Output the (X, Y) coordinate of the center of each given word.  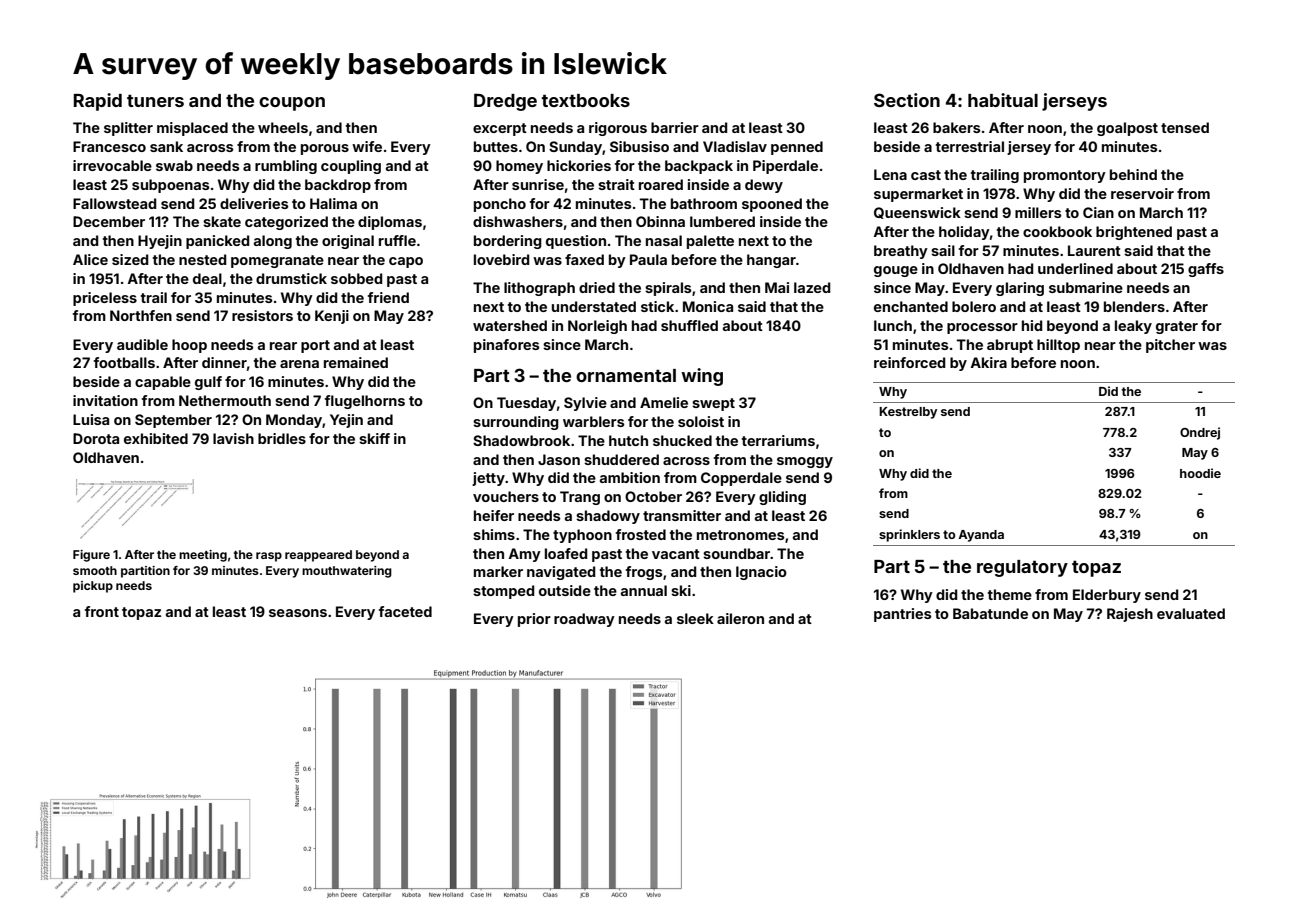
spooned (772, 205)
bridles (282, 438)
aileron (740, 618)
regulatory (1022, 568)
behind (1133, 174)
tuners (155, 101)
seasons (298, 613)
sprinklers (909, 535)
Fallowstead (114, 203)
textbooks (585, 100)
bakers (956, 127)
